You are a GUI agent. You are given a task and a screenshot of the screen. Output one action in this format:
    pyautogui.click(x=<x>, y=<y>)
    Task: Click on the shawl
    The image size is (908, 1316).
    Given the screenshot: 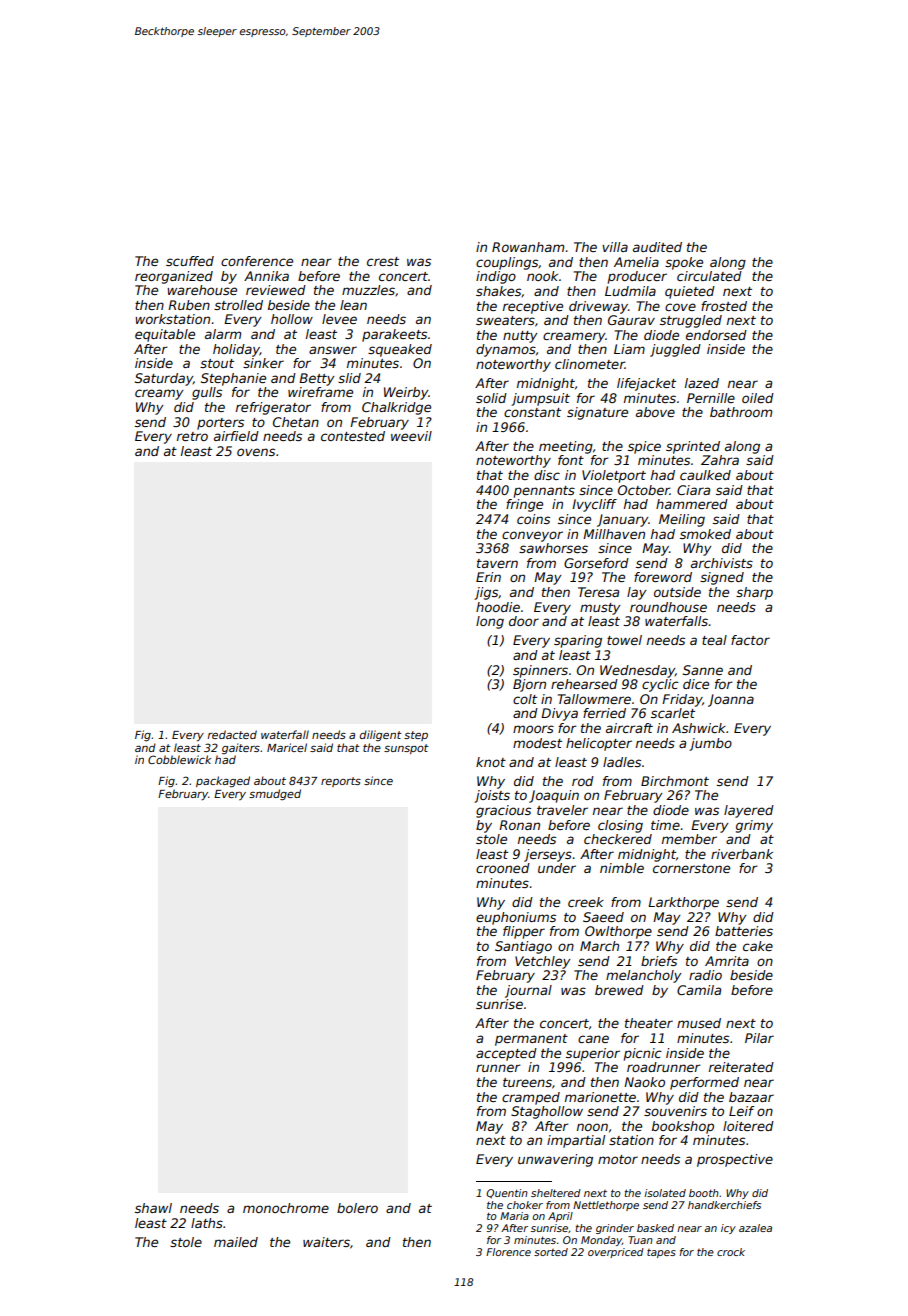 What is the action you would take?
    pyautogui.click(x=153, y=1208)
